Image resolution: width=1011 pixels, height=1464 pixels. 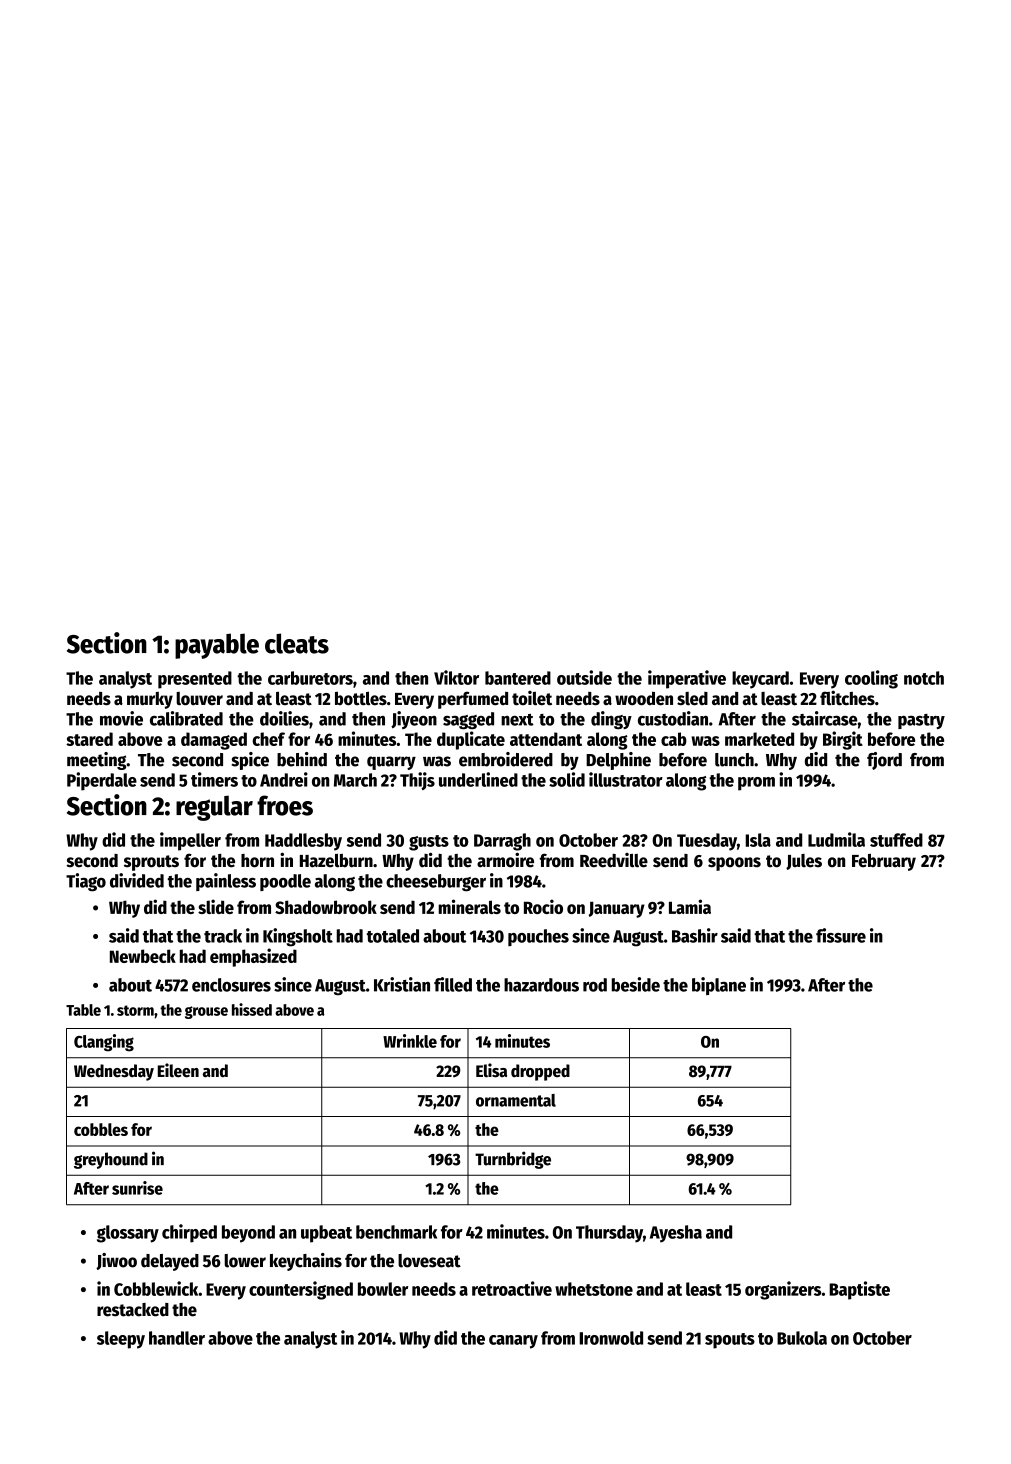 What do you see at coordinates (719, 986) in the document?
I see `biplane` at bounding box center [719, 986].
